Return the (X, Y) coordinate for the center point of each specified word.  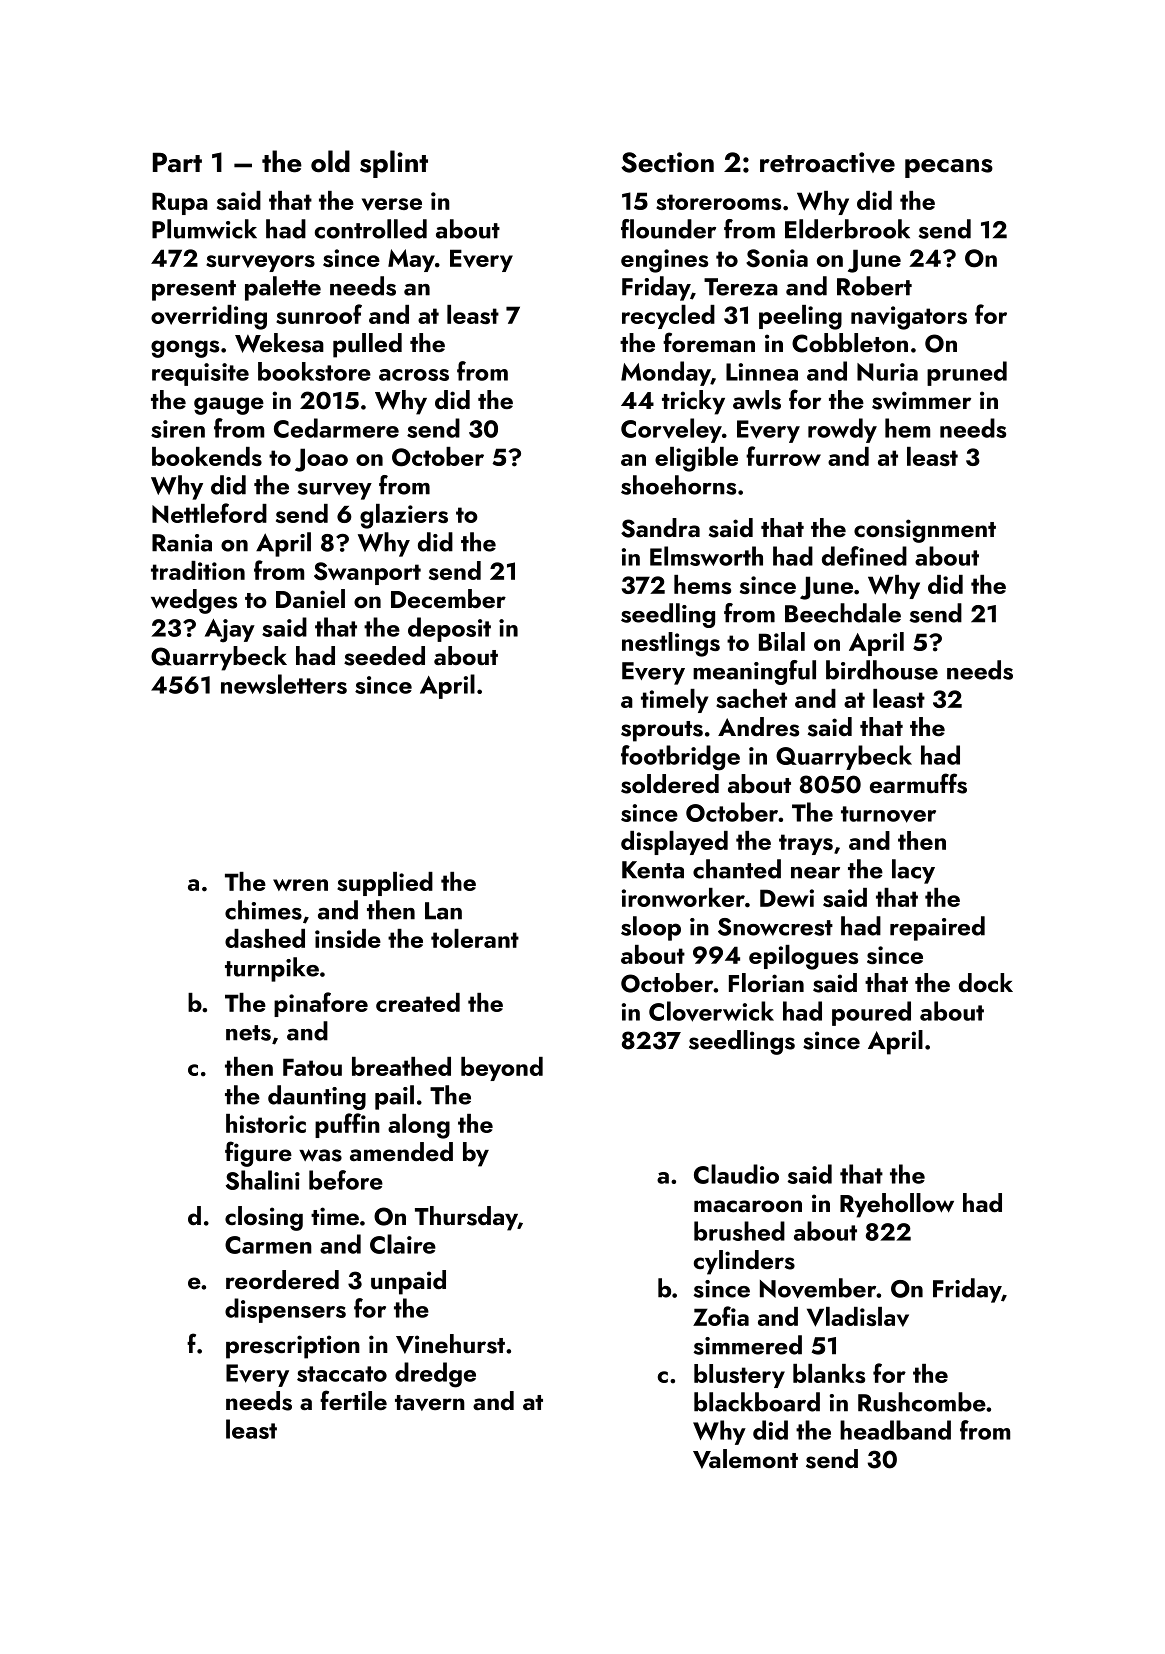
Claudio (736, 1174)
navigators (909, 318)
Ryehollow (897, 1205)
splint (394, 164)
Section (667, 162)
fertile (353, 1400)
